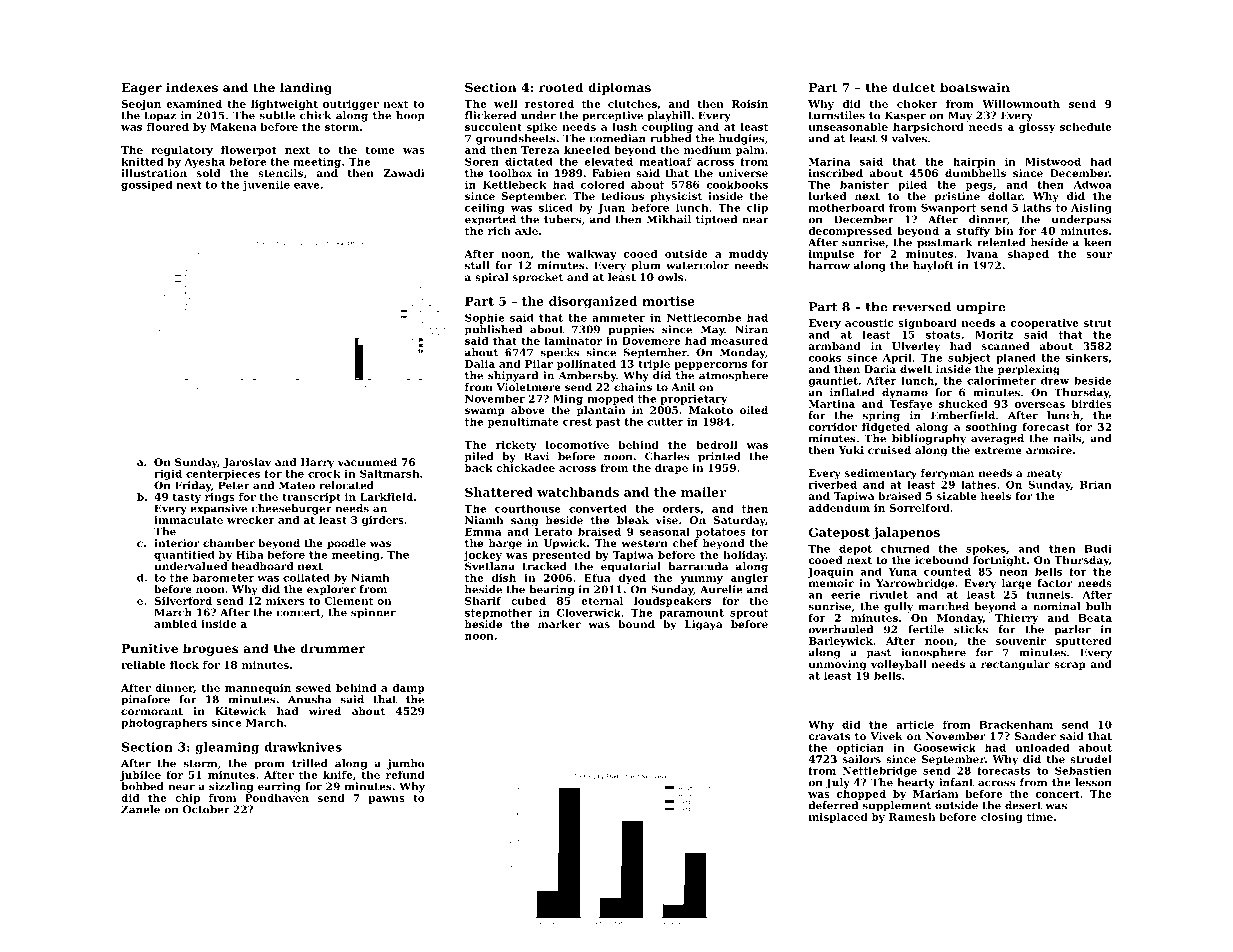  Describe the element at coordinates (633, 520) in the screenshot. I see `bleak` at that location.
